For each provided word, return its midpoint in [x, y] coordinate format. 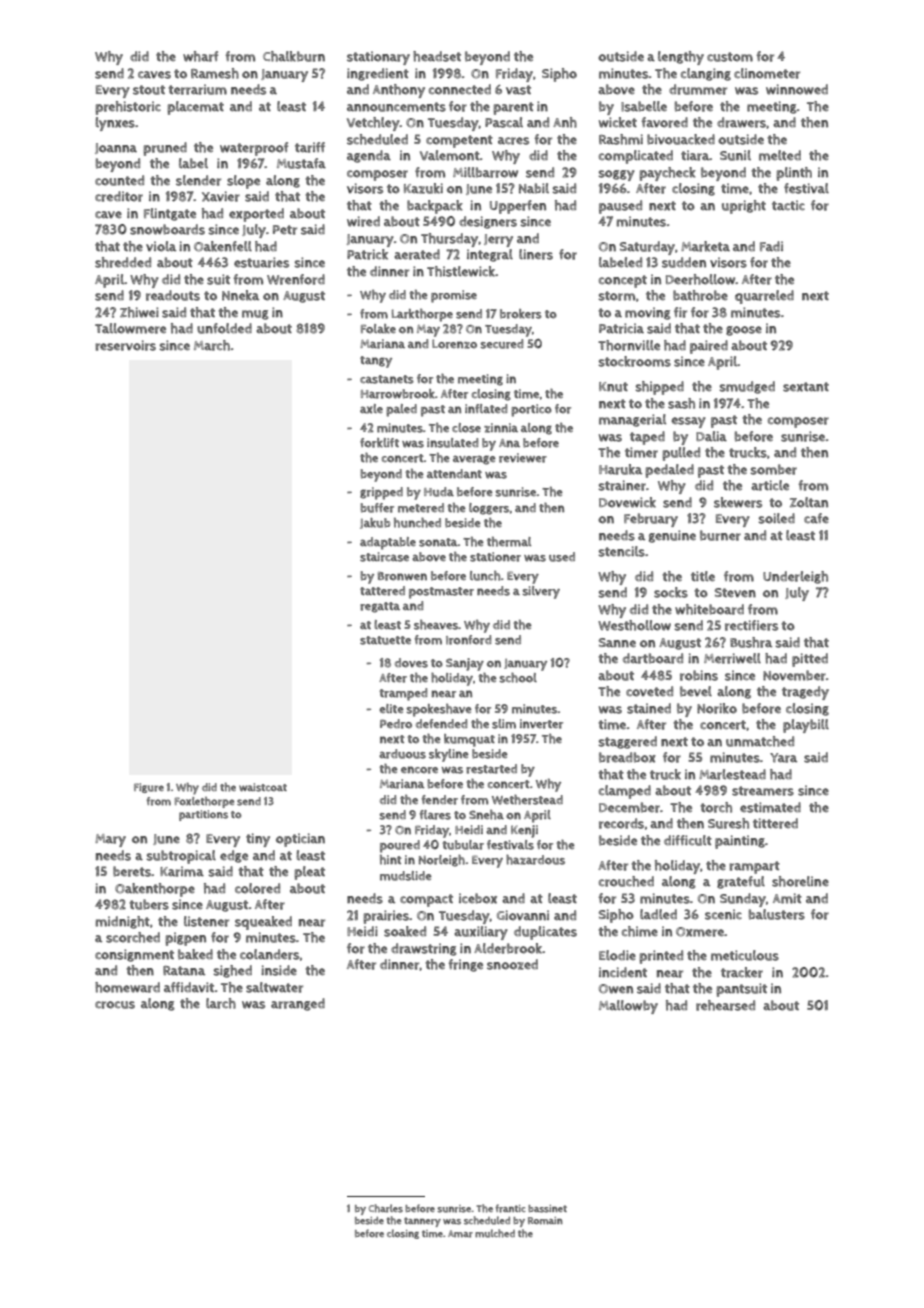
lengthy [681, 58]
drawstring [424, 949]
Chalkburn [294, 56]
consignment [134, 955]
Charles [386, 1208]
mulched [495, 1233]
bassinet [547, 1209]
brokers [521, 314]
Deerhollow [701, 279]
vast [518, 90]
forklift [379, 443]
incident [623, 972]
